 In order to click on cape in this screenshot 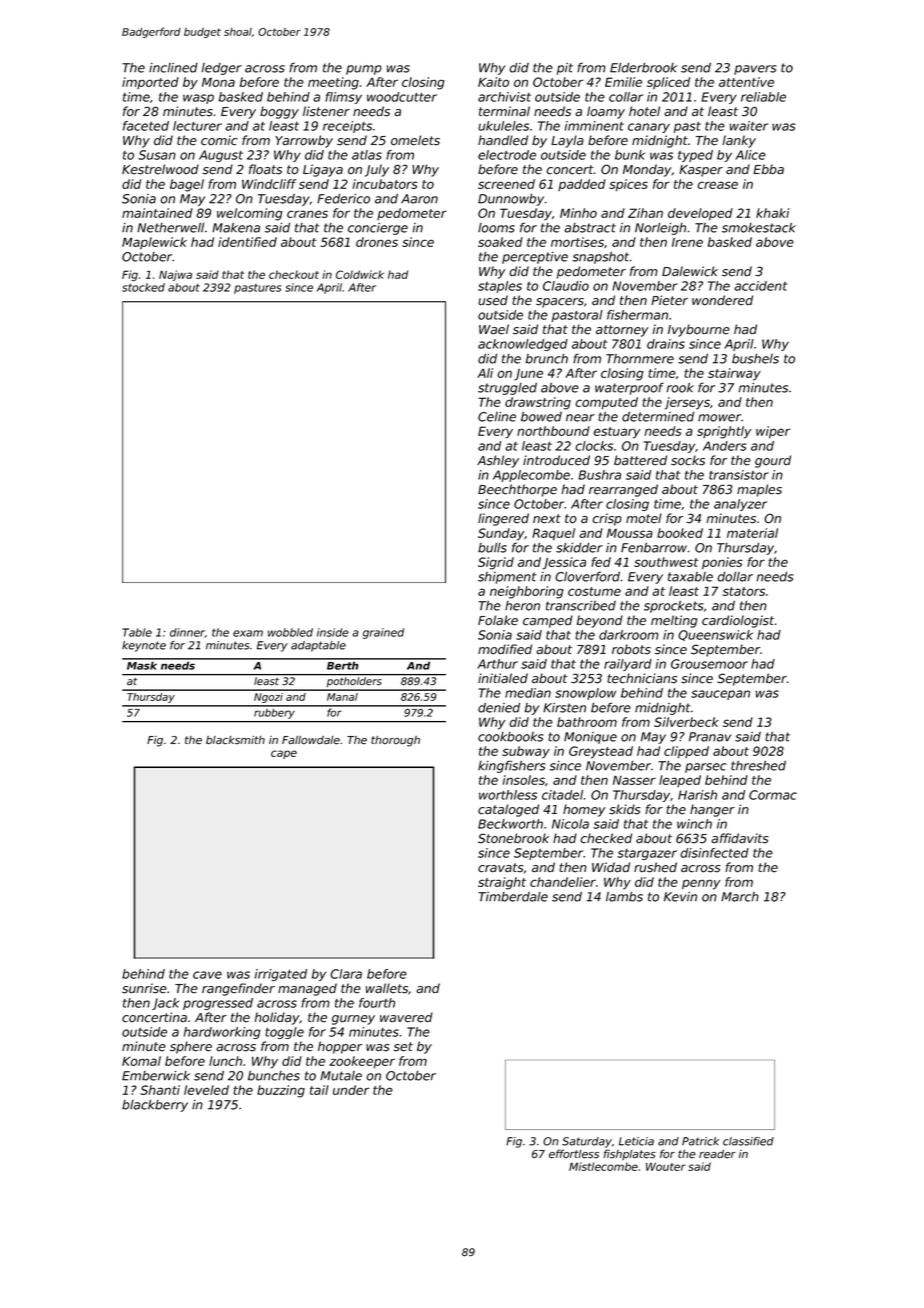, I will do `click(284, 754)`.
